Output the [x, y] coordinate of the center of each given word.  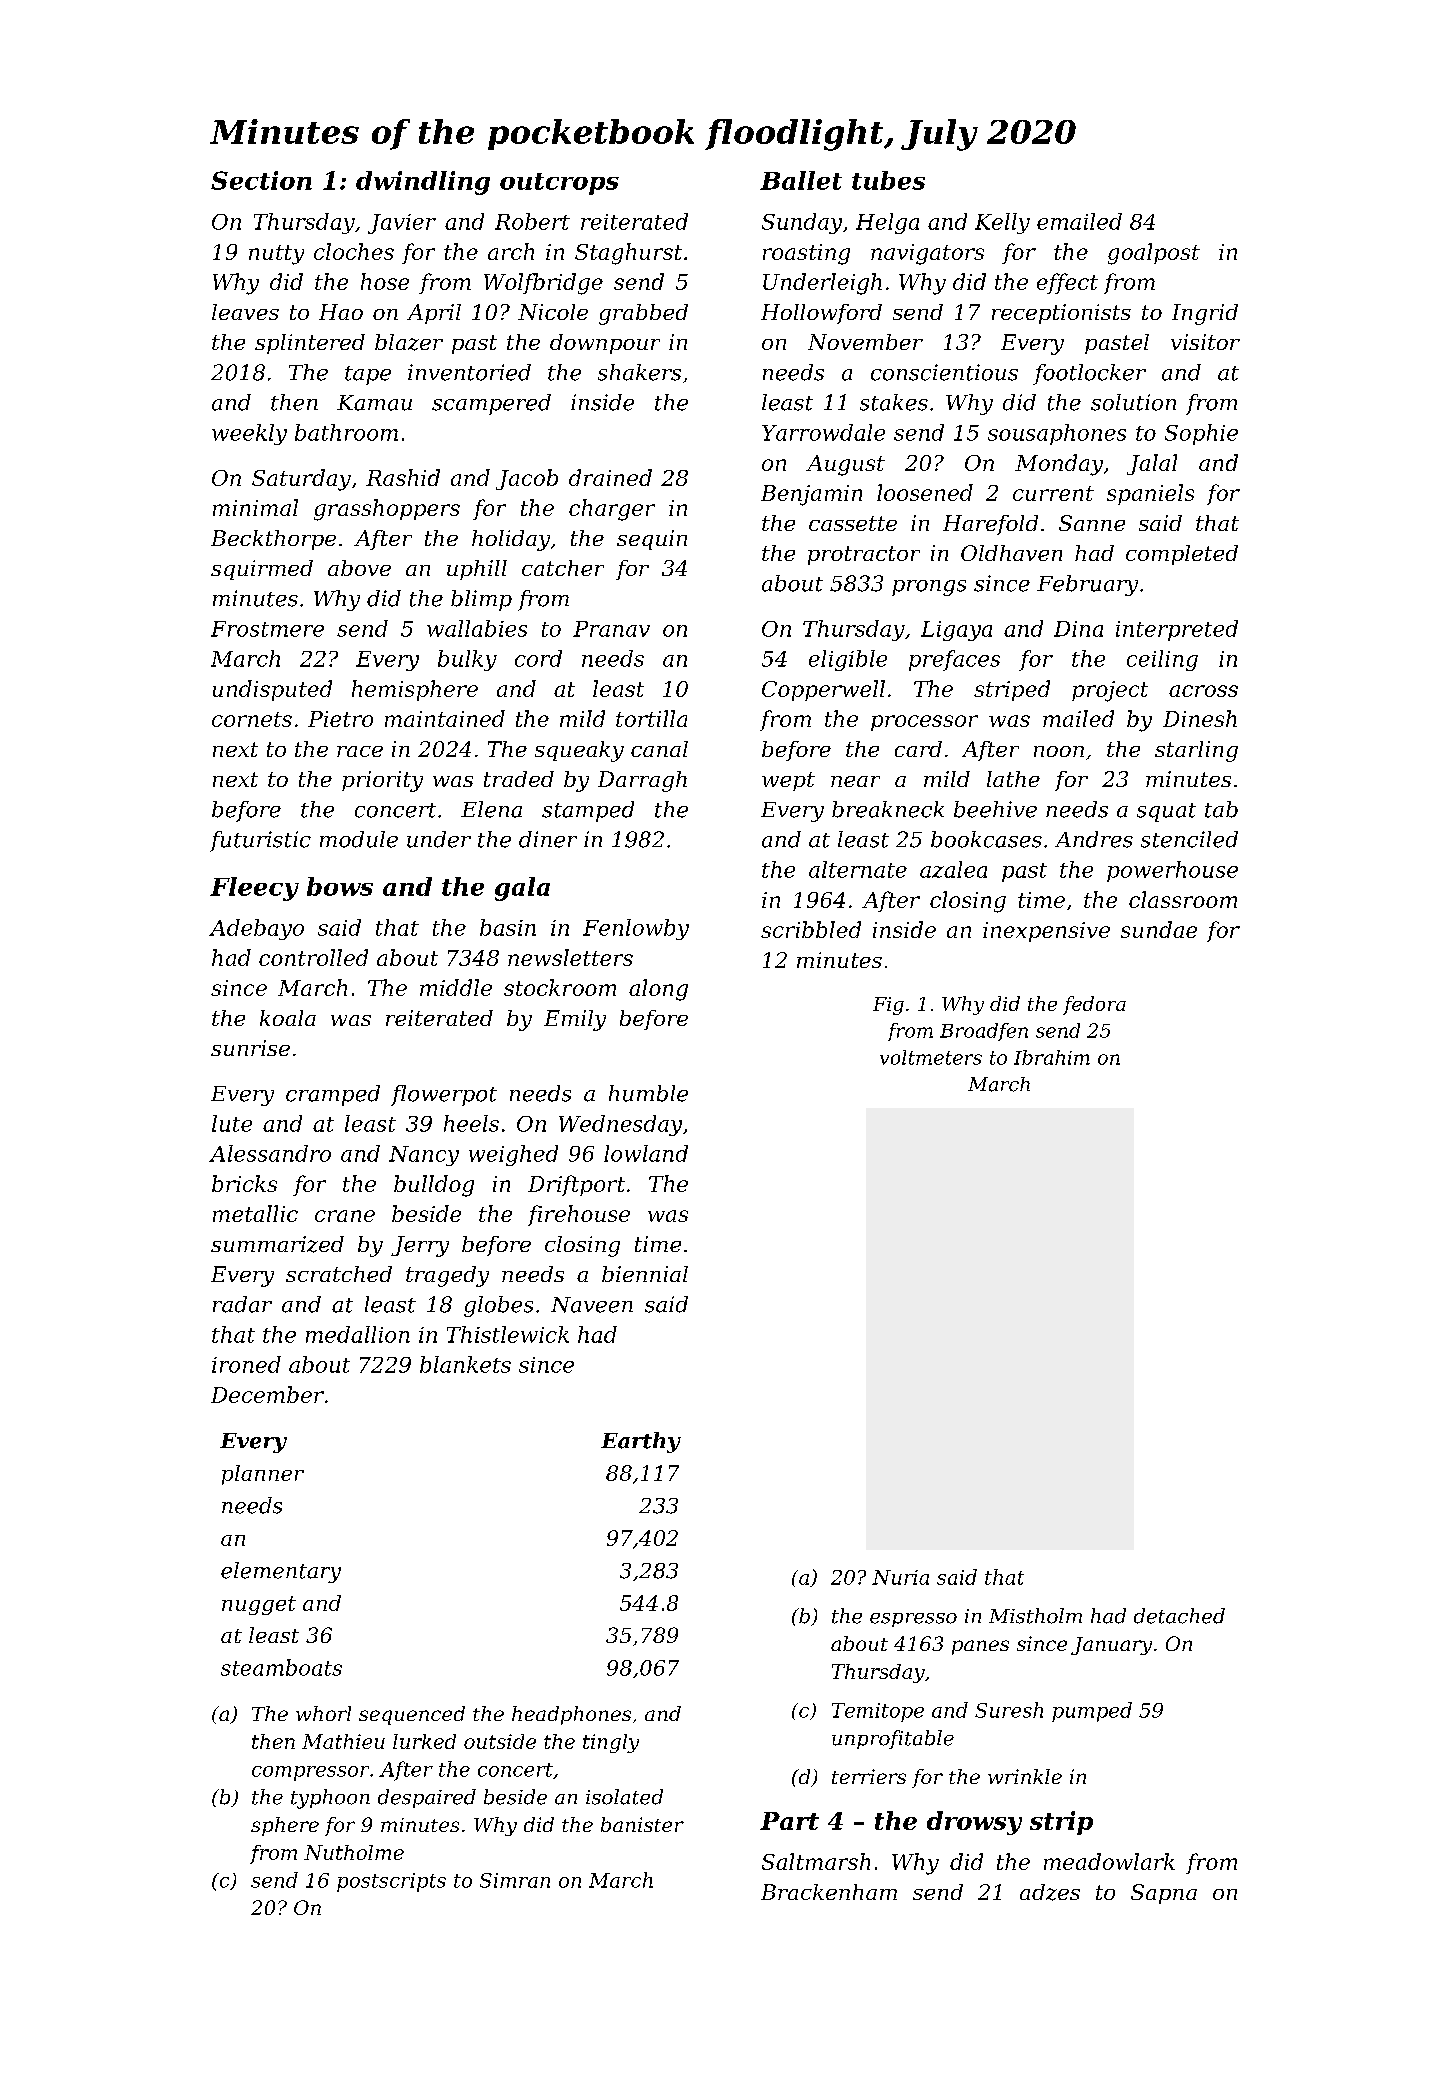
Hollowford [821, 314]
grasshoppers [387, 510]
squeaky [579, 751]
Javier [402, 224]
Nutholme [354, 1852]
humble [648, 1093]
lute [232, 1123]
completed [1182, 555]
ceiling [1162, 660]
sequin [652, 540]
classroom [1183, 899]
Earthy [641, 1442]
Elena [491, 809]
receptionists [1061, 314]
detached [1179, 1616]
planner [263, 1475]
